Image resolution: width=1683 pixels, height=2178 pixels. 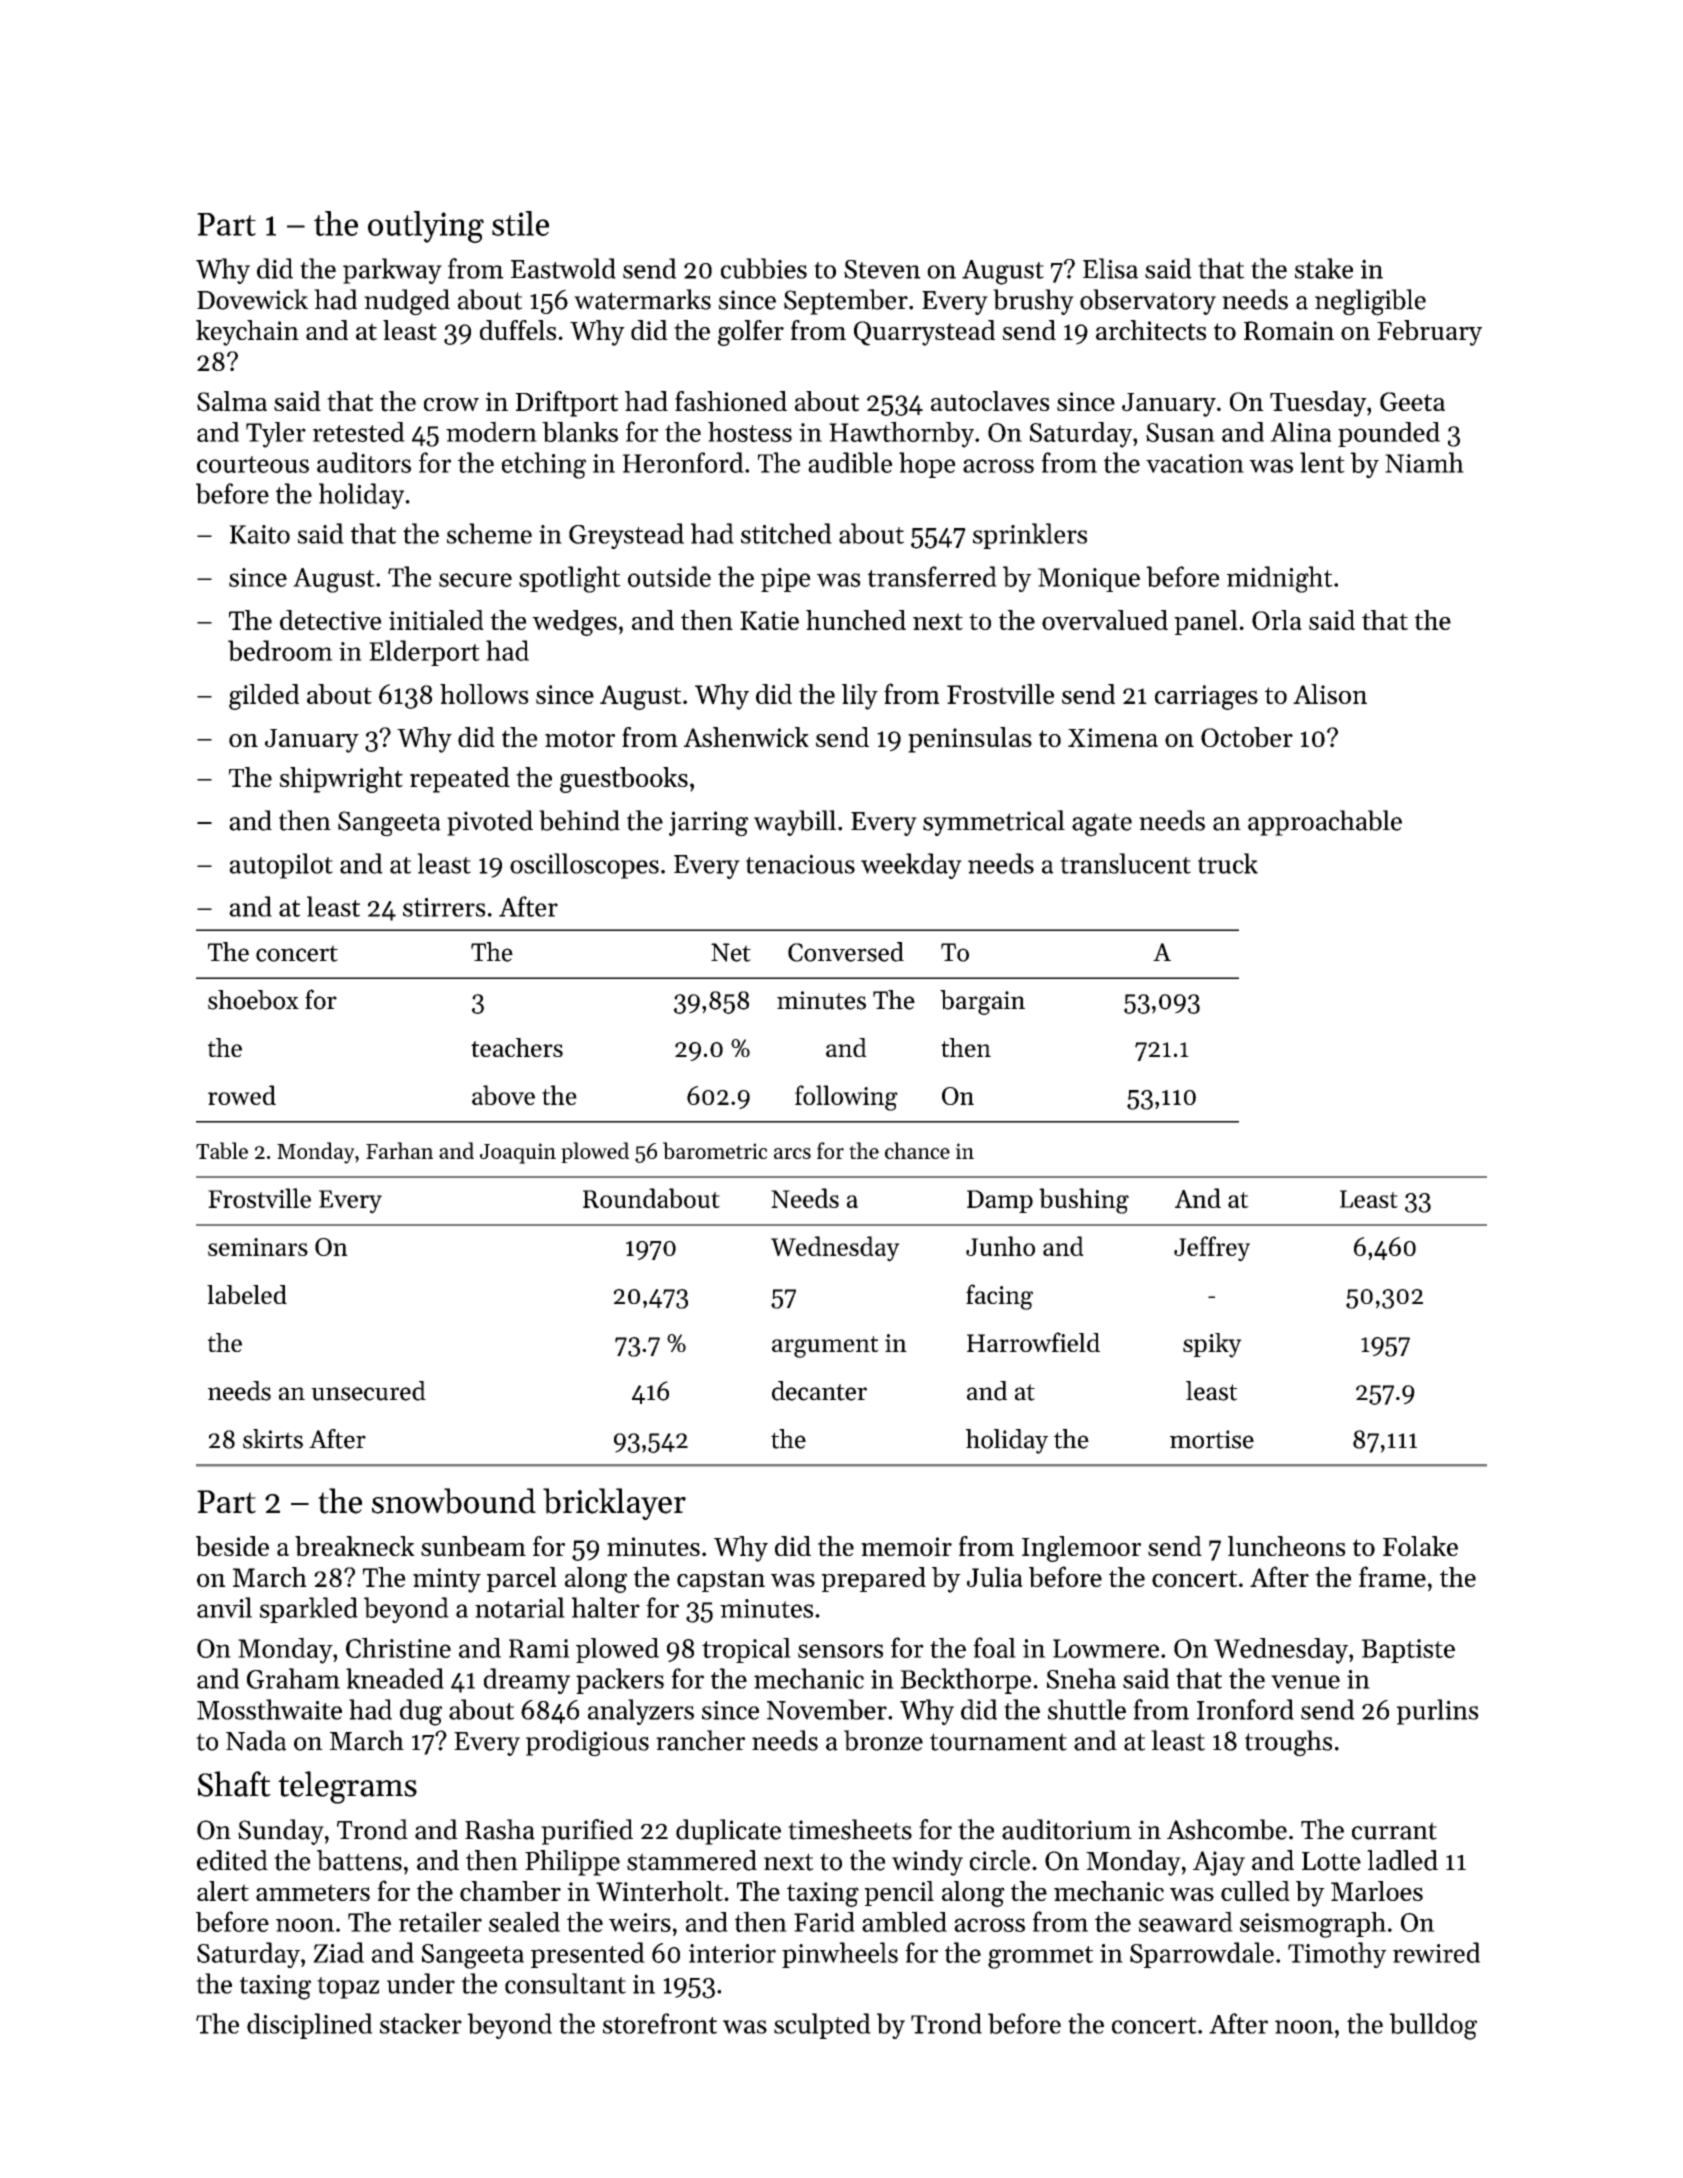 What do you see at coordinates (846, 1098) in the image?
I see `following` at bounding box center [846, 1098].
